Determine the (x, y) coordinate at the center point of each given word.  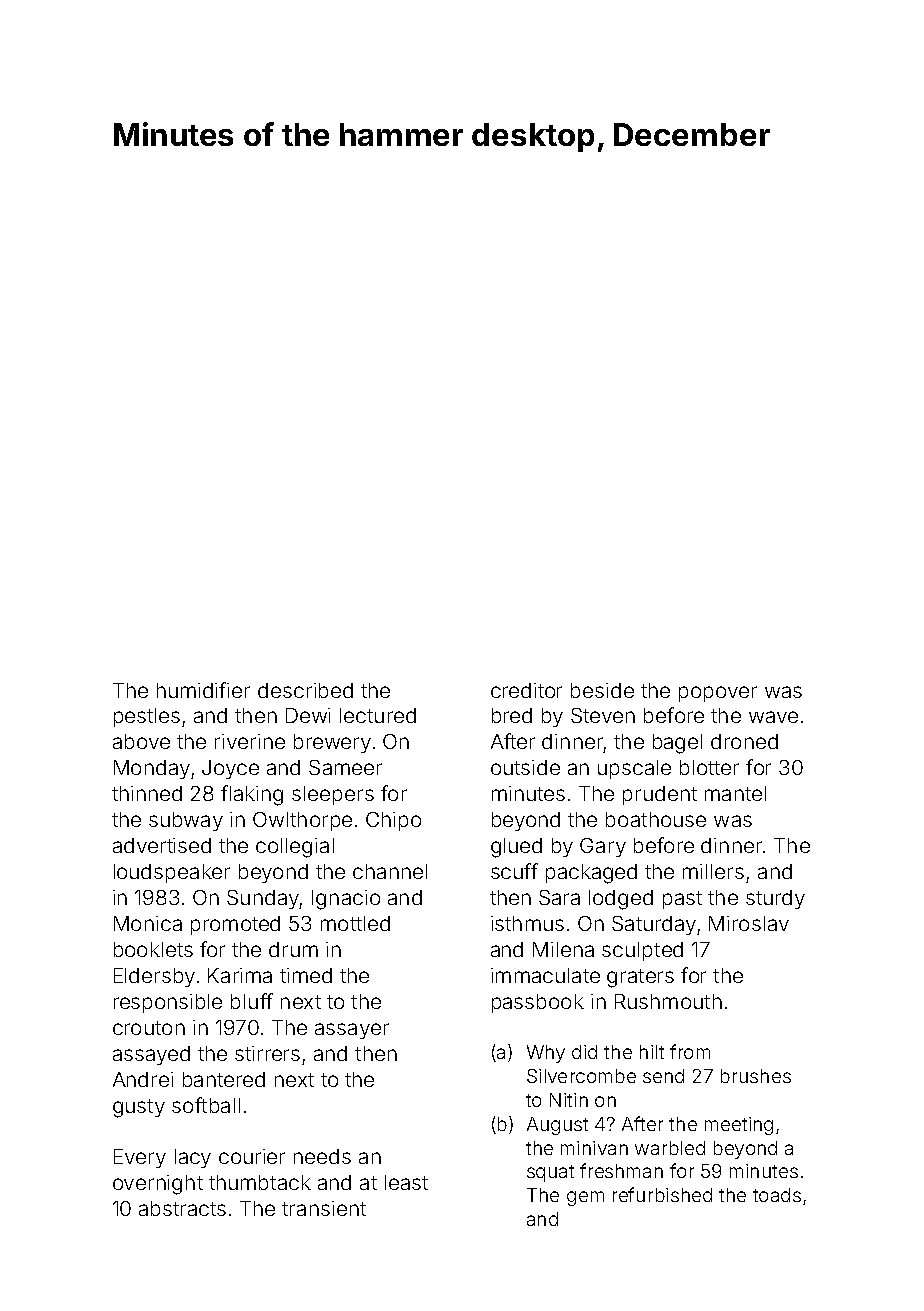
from (690, 1051)
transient (324, 1208)
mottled (355, 923)
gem (585, 1198)
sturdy (775, 899)
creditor (526, 690)
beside (602, 690)
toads (777, 1195)
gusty (139, 1108)
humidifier (203, 690)
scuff (514, 871)
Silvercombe (581, 1076)
